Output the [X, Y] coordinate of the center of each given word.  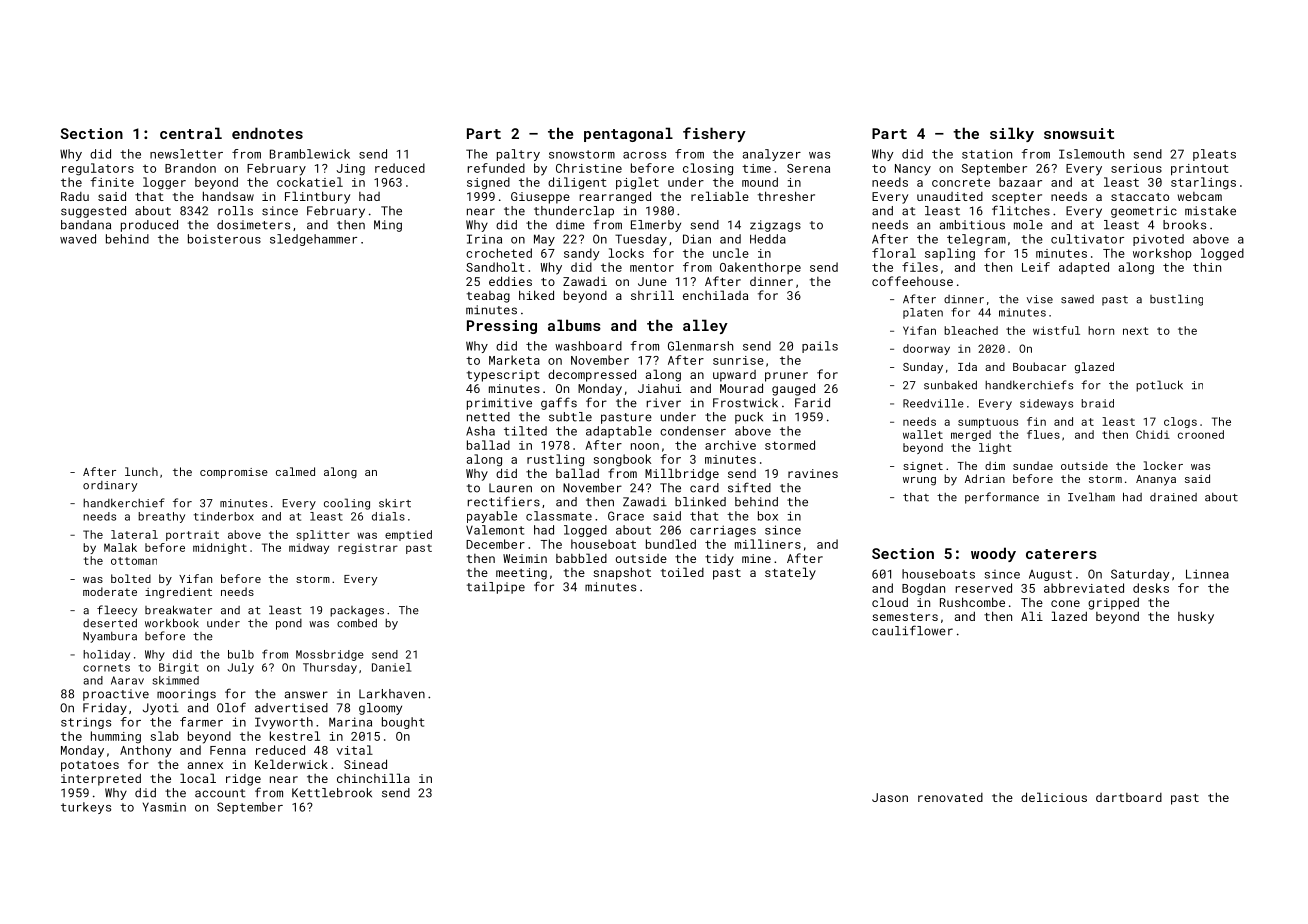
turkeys [86, 808]
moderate [110, 591]
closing [708, 169]
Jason [890, 797]
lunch [141, 471]
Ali [1032, 616]
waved [78, 239]
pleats [1214, 155]
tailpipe [496, 588]
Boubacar [1039, 366]
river [664, 403]
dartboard [1129, 797]
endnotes [267, 133]
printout [1200, 170]
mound [760, 182]
